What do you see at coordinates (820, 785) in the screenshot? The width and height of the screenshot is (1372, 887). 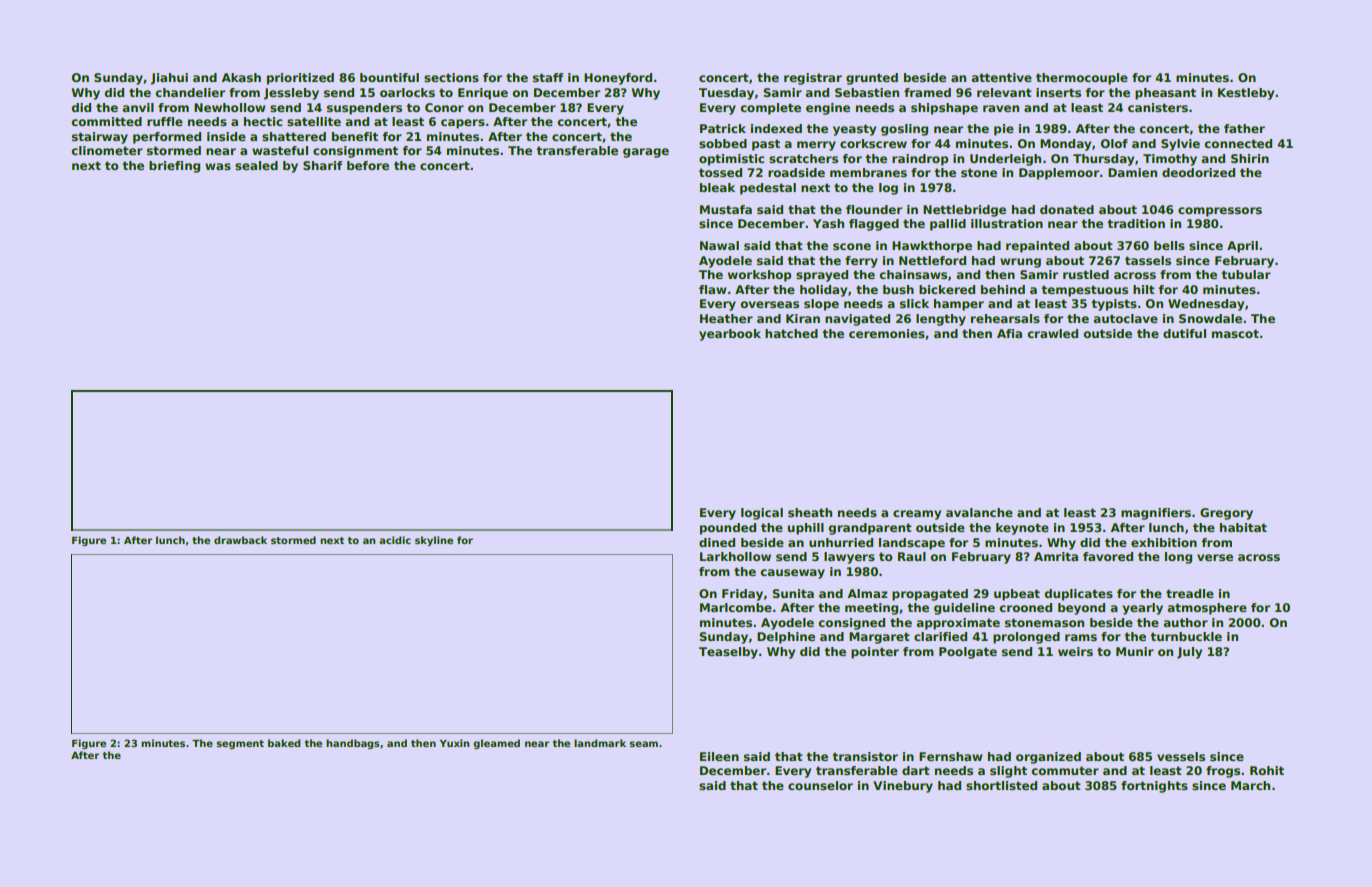 I see `counselor` at bounding box center [820, 785].
